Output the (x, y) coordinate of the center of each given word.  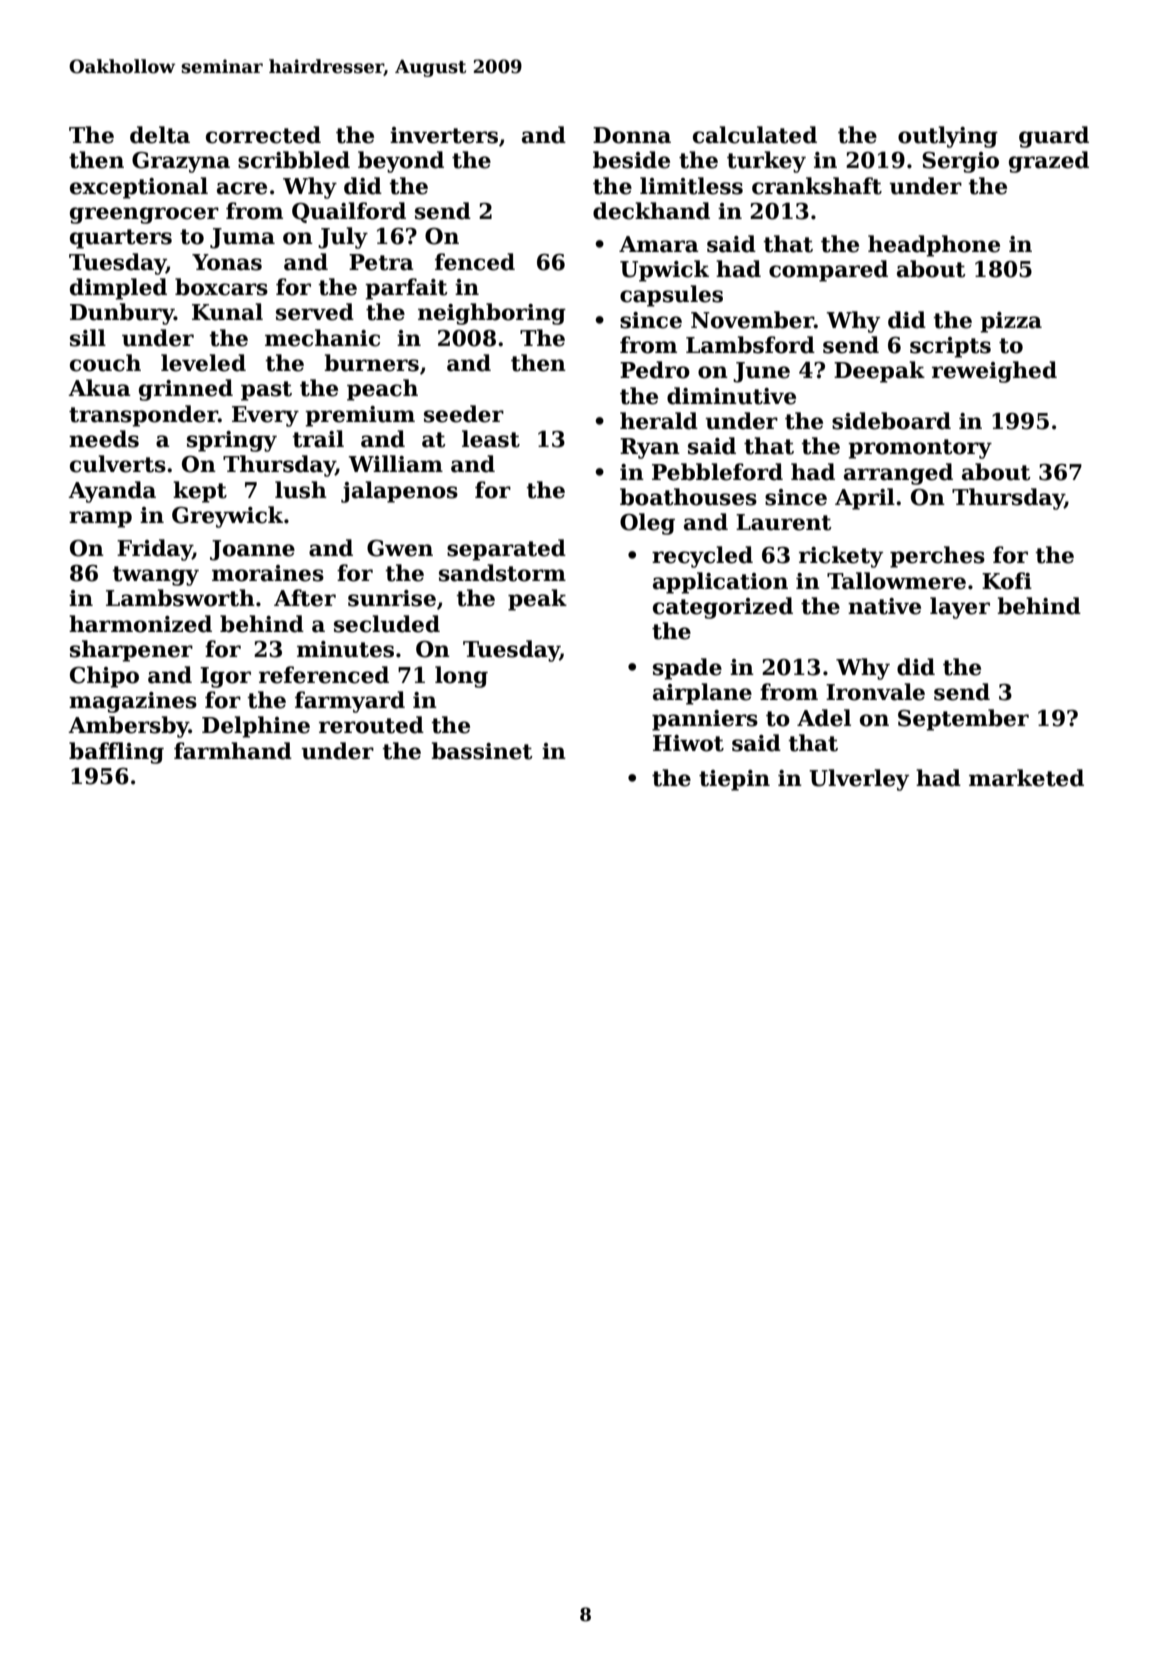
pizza (1011, 322)
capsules (671, 296)
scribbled (294, 160)
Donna (632, 135)
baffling (116, 753)
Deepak (879, 372)
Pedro (655, 370)
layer (960, 608)
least (491, 439)
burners (371, 363)
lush (301, 490)
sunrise (392, 598)
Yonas (227, 262)
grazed (1049, 162)
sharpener (131, 651)
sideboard (891, 421)
